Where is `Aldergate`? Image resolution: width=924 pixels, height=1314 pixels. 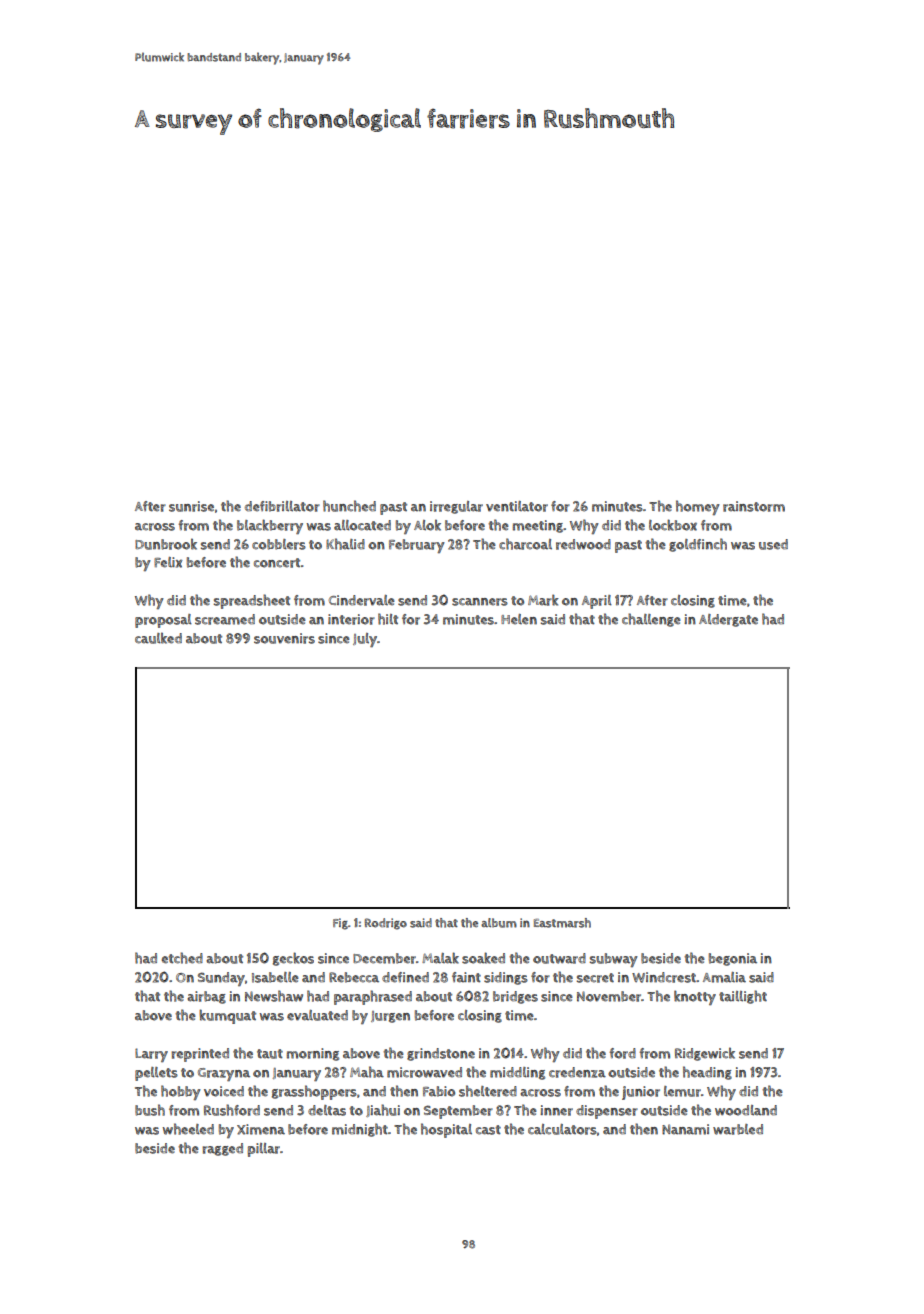
Aldergate is located at coordinates (728, 620).
